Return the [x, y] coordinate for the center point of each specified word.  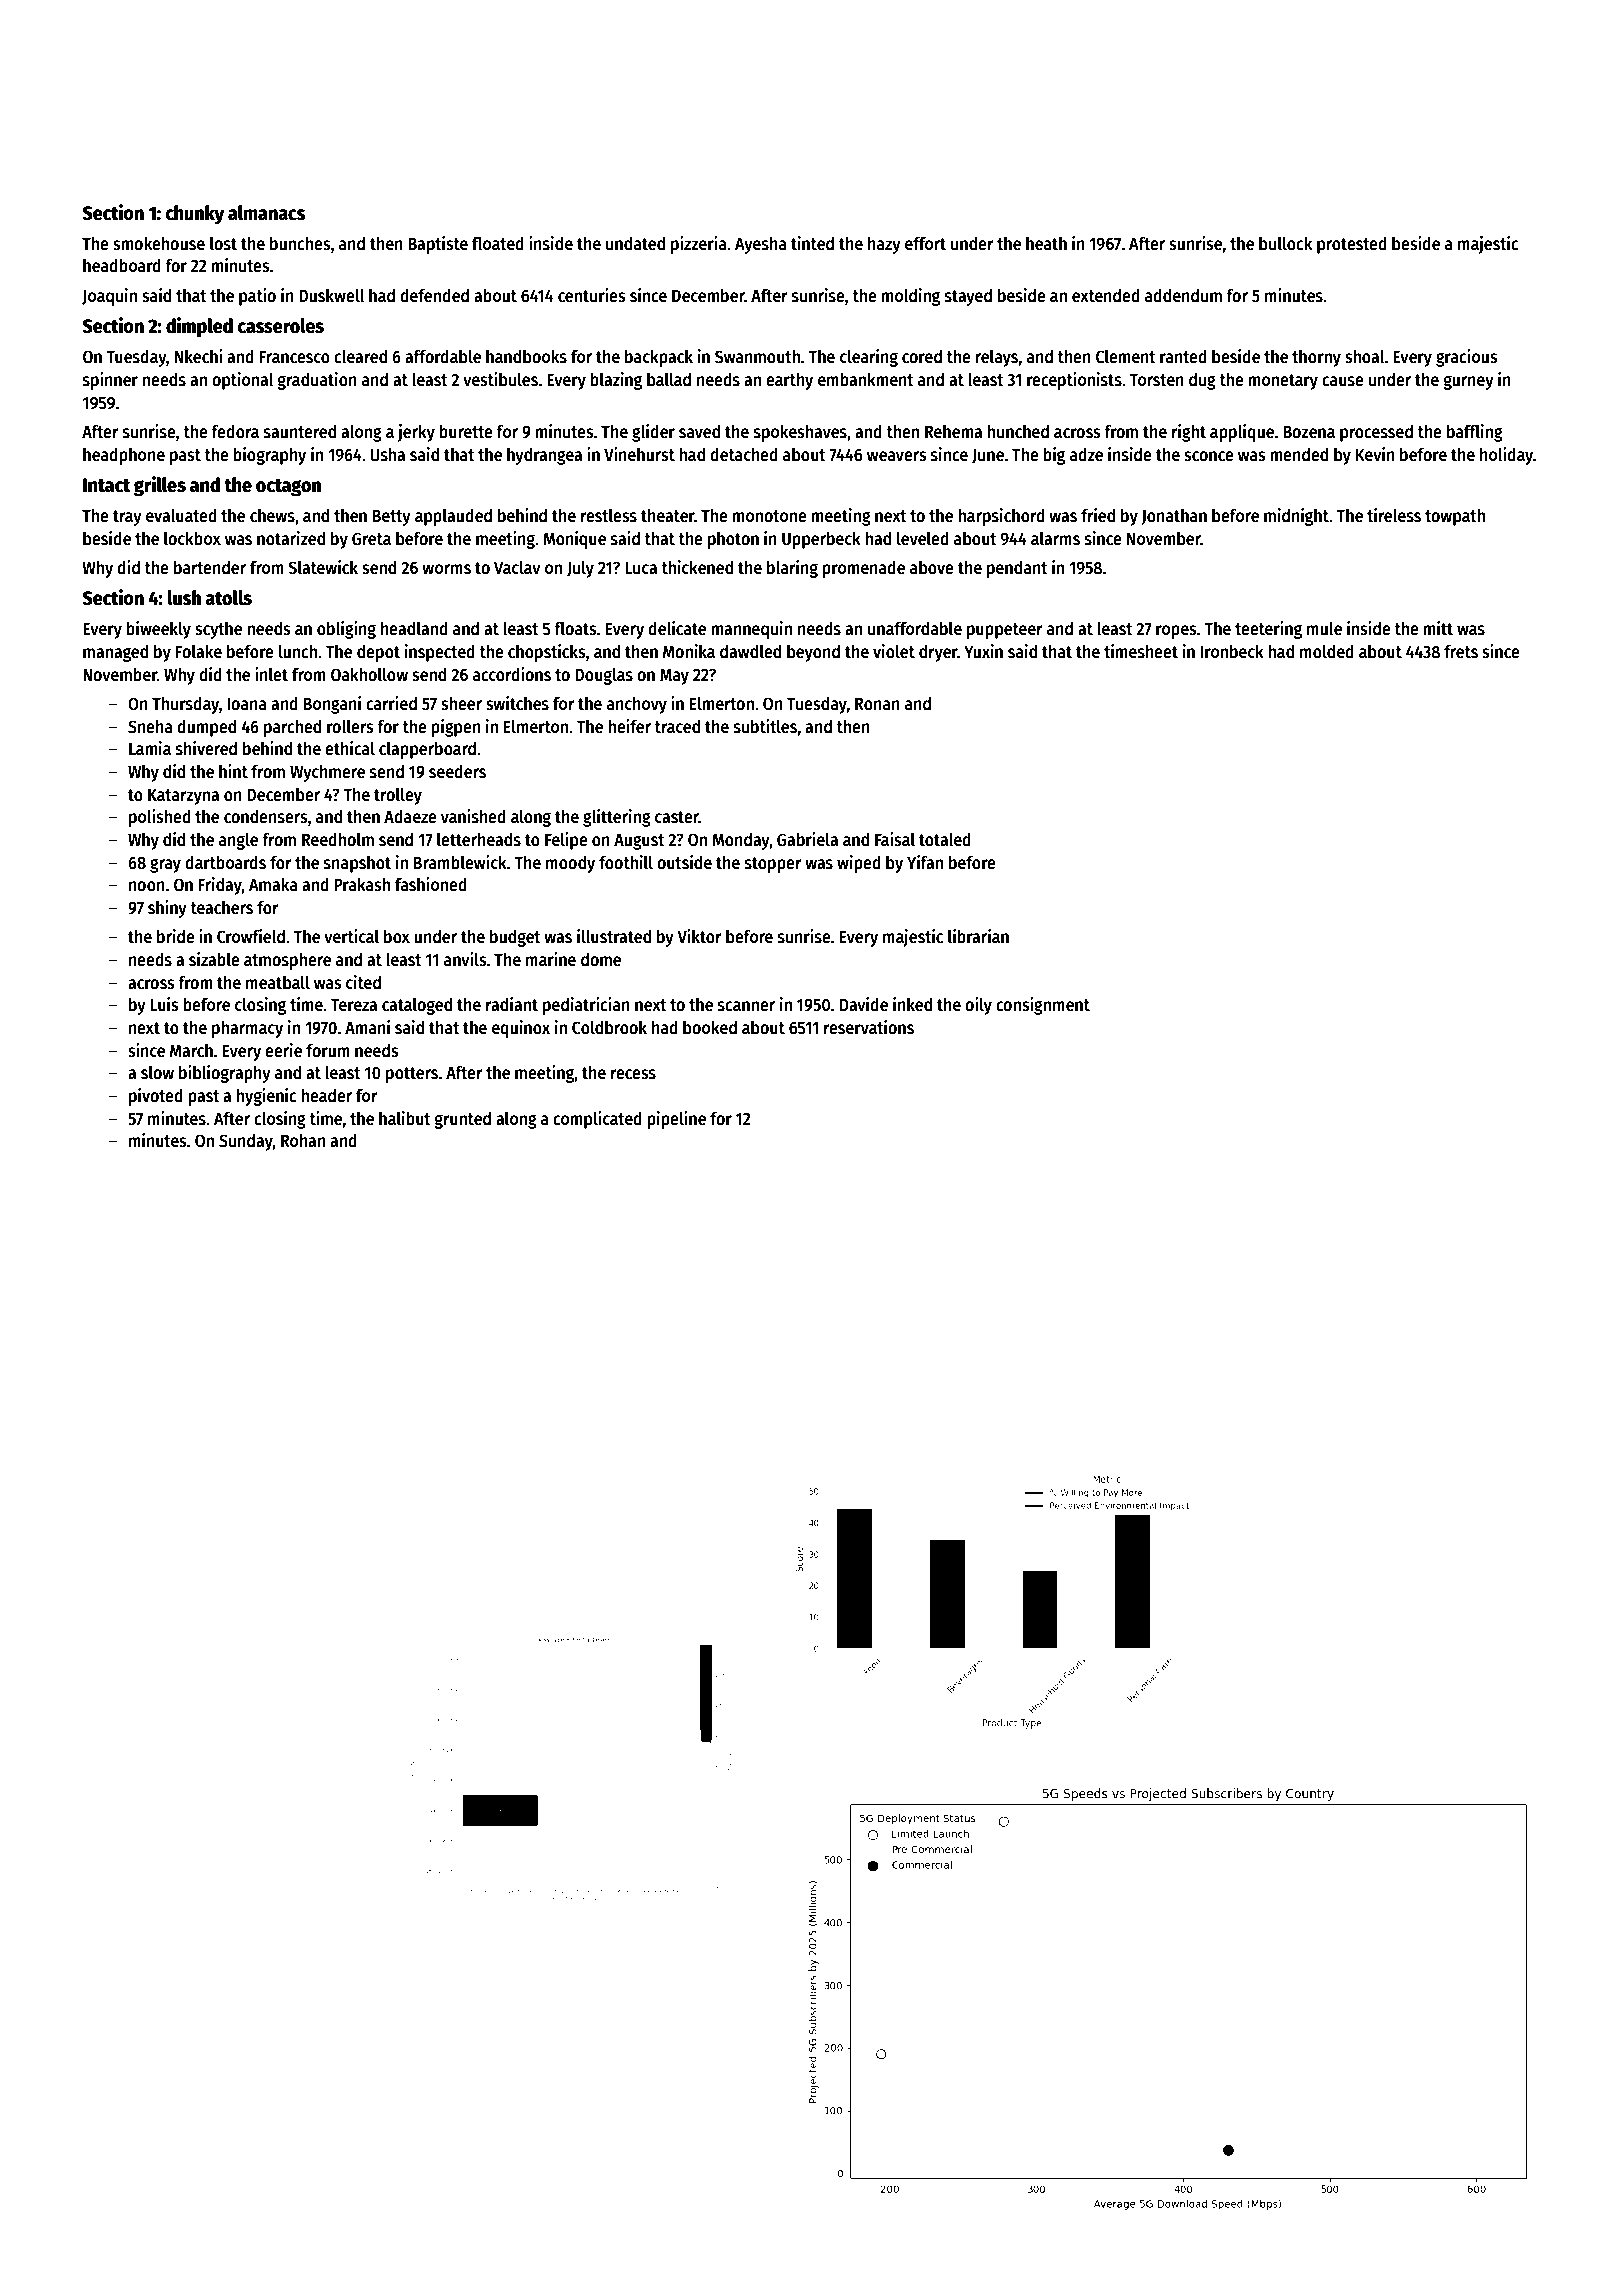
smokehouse [159, 243]
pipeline [676, 1120]
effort [925, 243]
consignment [1043, 1006]
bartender [210, 567]
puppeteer [1004, 631]
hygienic [266, 1097]
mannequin [751, 630]
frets [1461, 651]
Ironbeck [1232, 651]
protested [1352, 245]
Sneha [150, 726]
